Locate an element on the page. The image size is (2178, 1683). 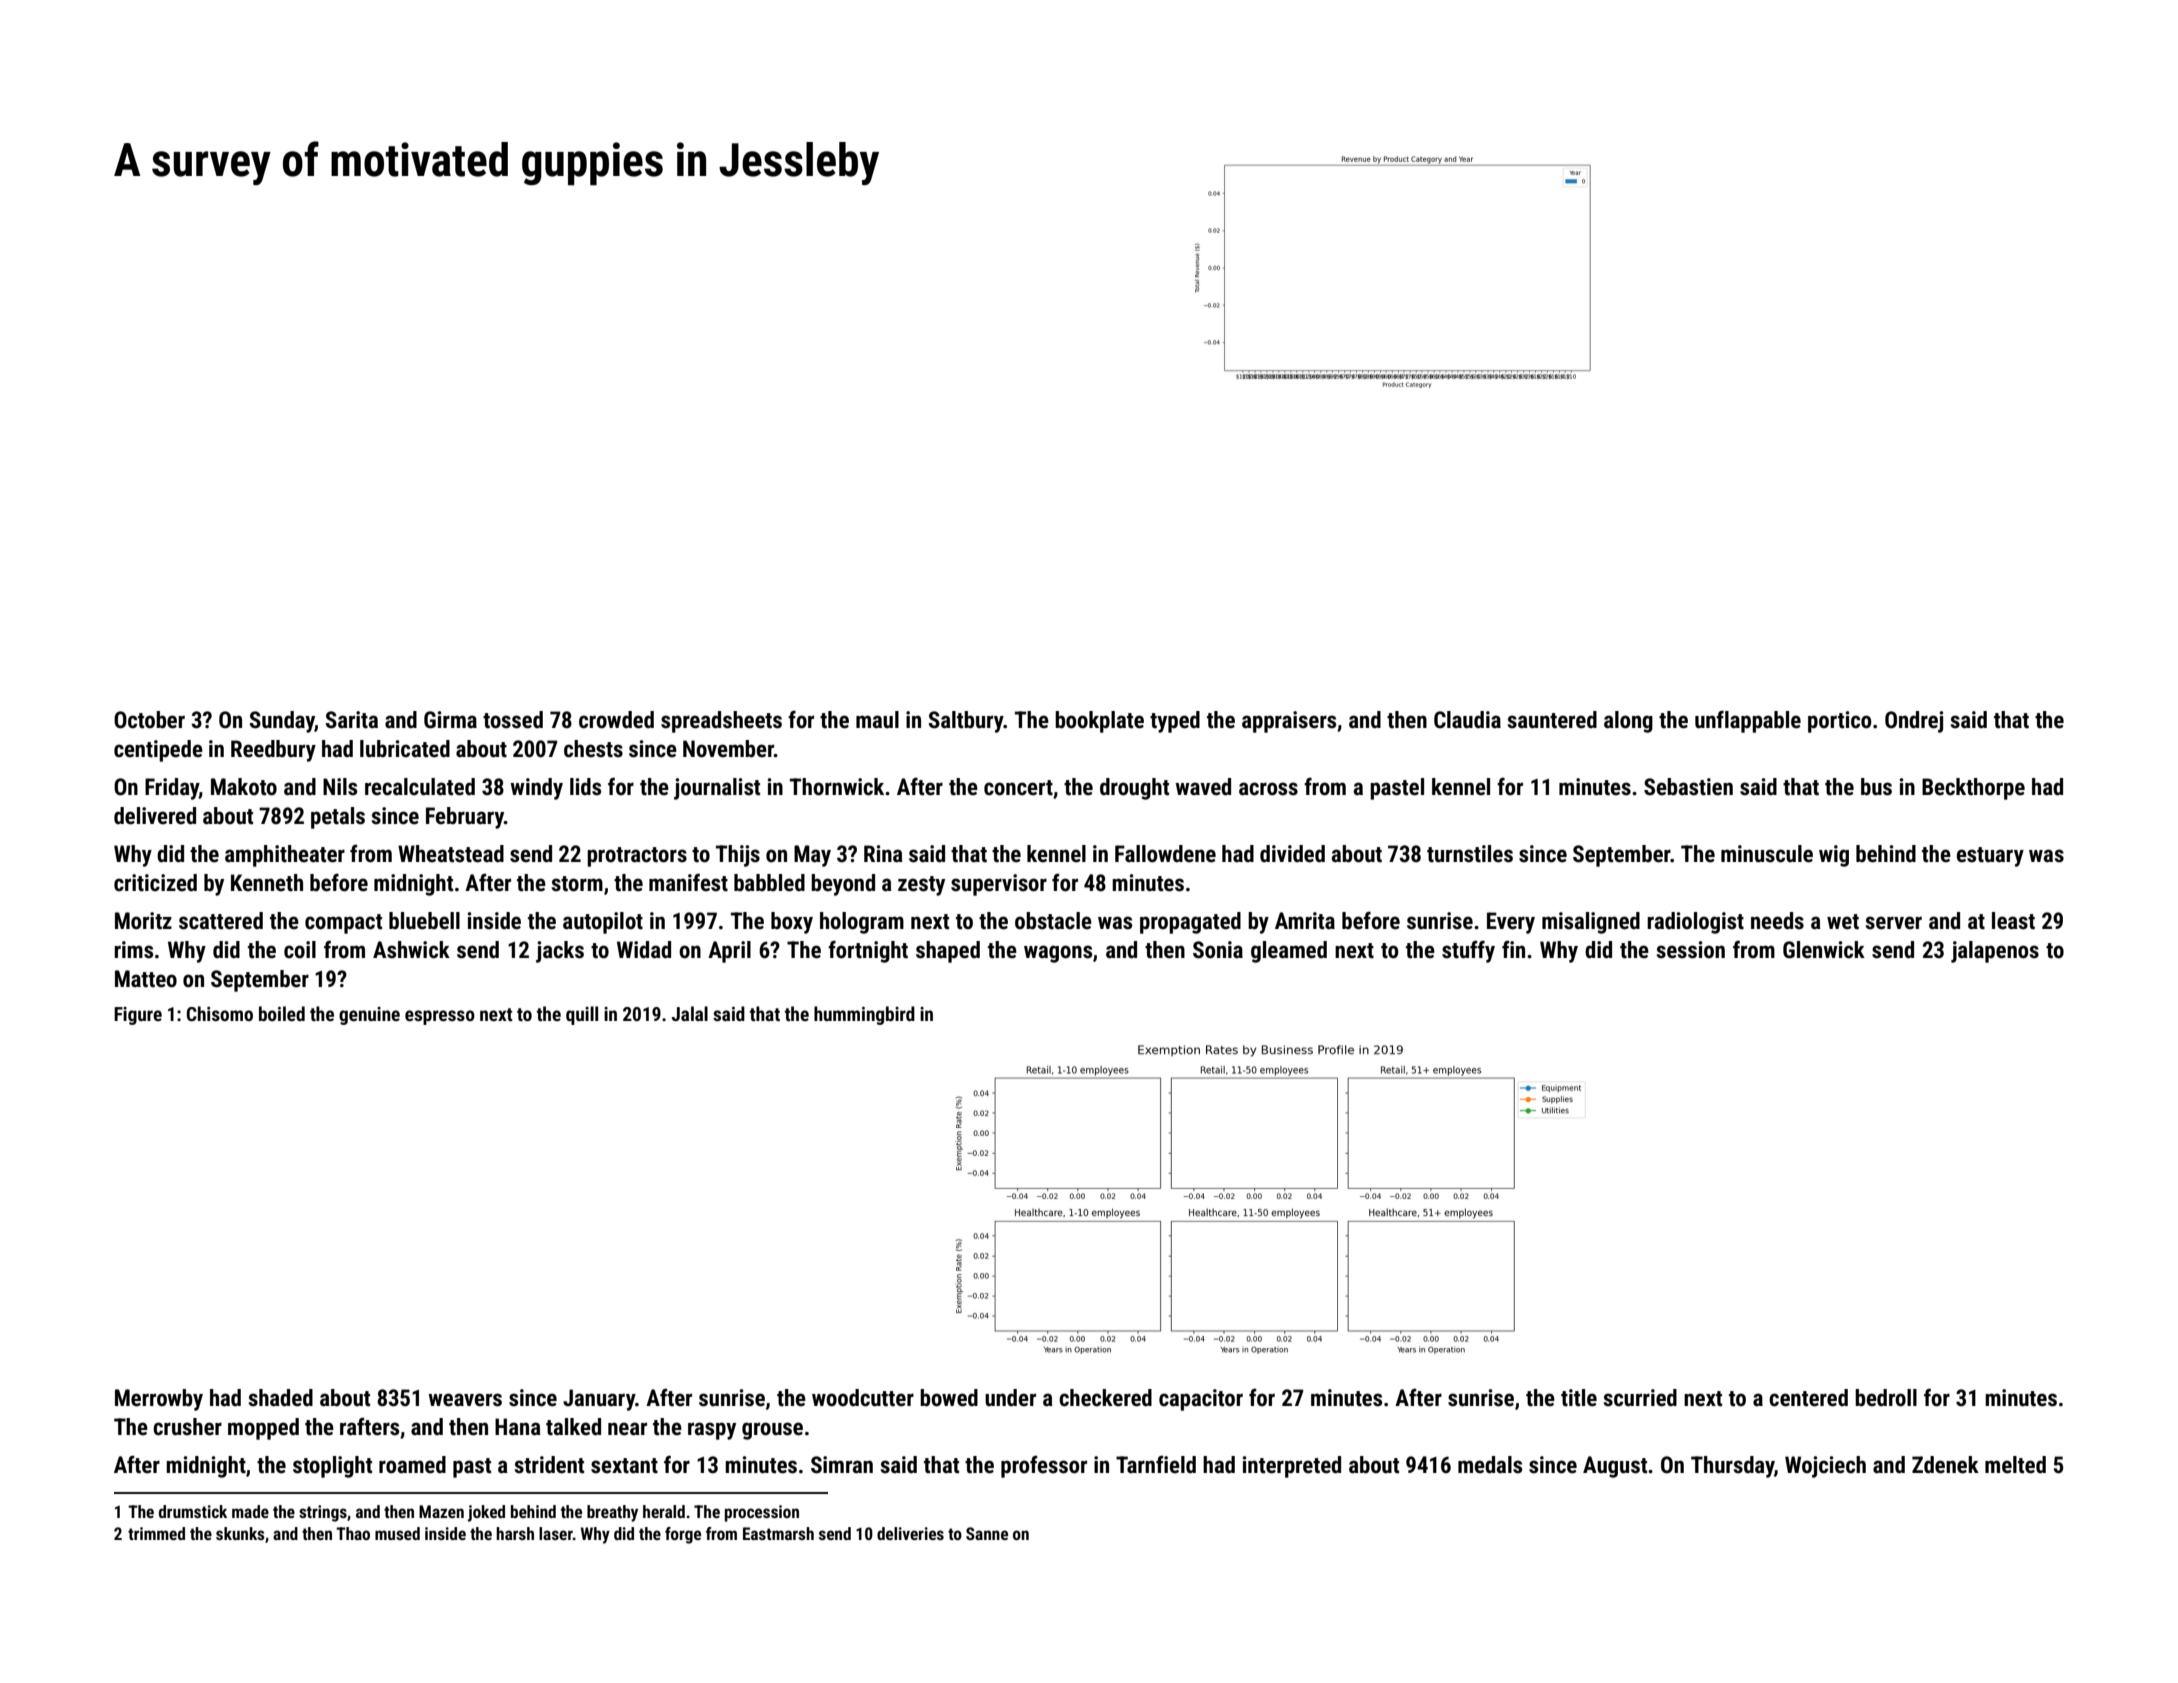
interpreted is located at coordinates (1292, 1467).
